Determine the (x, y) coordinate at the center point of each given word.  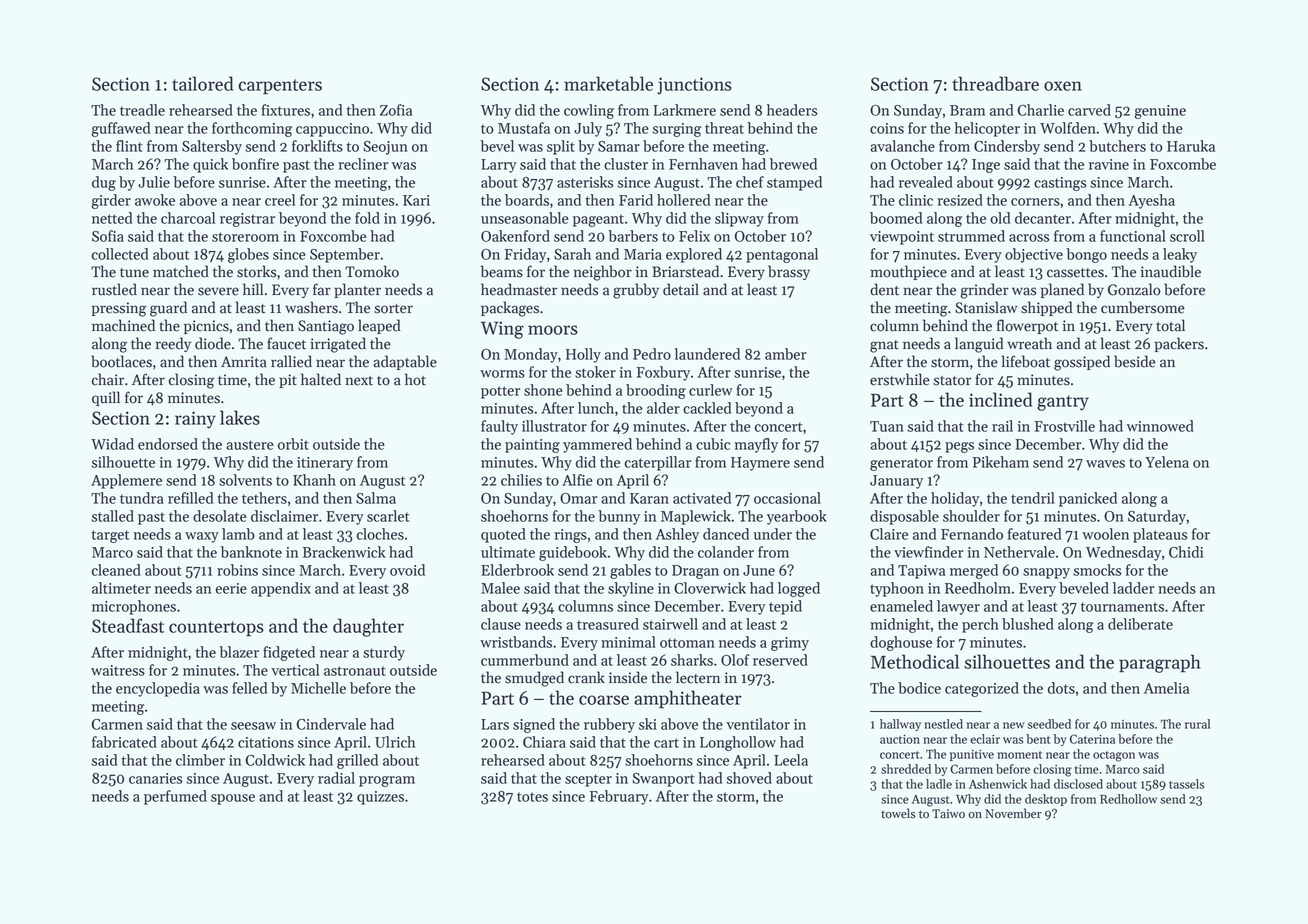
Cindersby (1007, 147)
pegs (959, 447)
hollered (683, 200)
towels (898, 813)
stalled (113, 516)
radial (336, 778)
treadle (142, 110)
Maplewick (696, 517)
